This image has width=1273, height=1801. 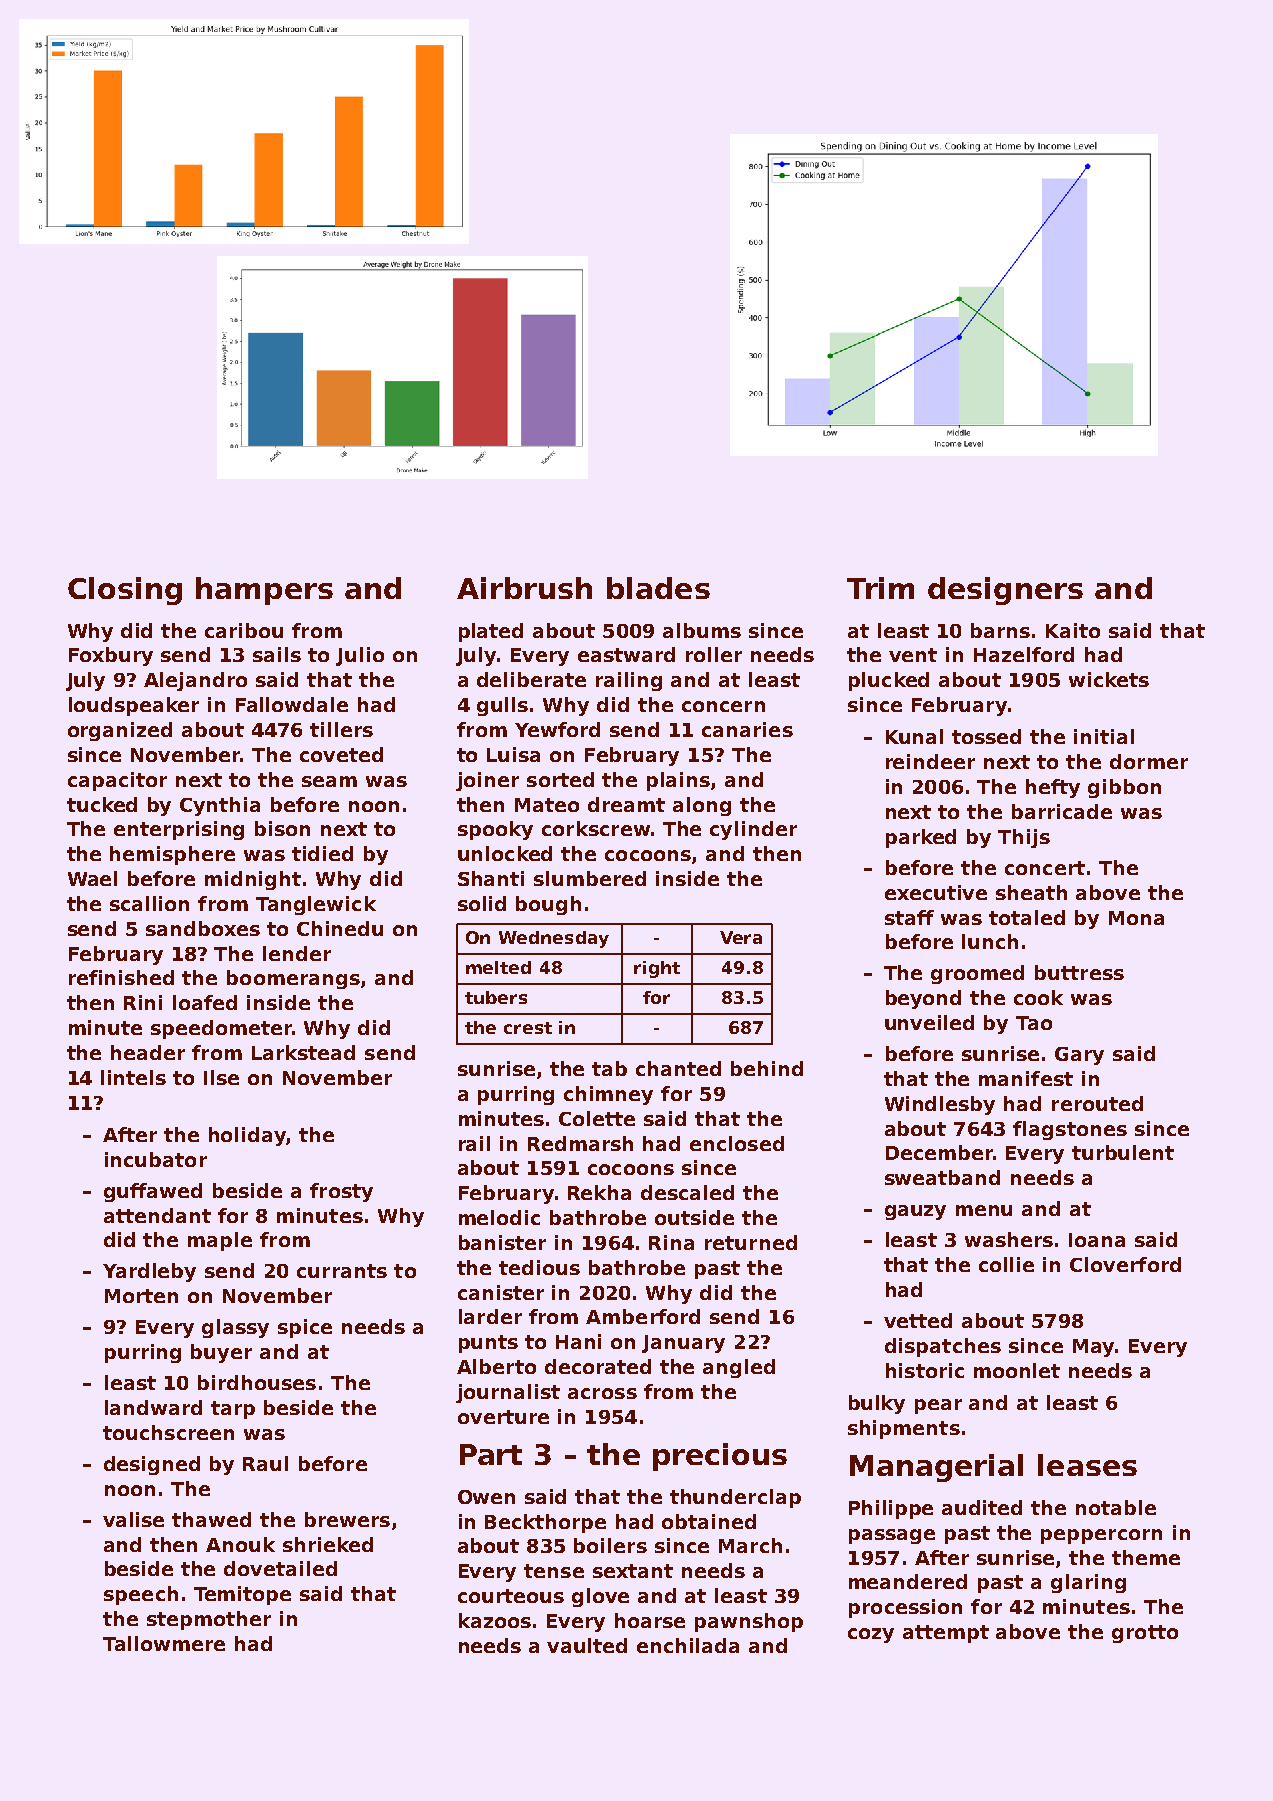 What do you see at coordinates (929, 1022) in the image?
I see `unveiled` at bounding box center [929, 1022].
